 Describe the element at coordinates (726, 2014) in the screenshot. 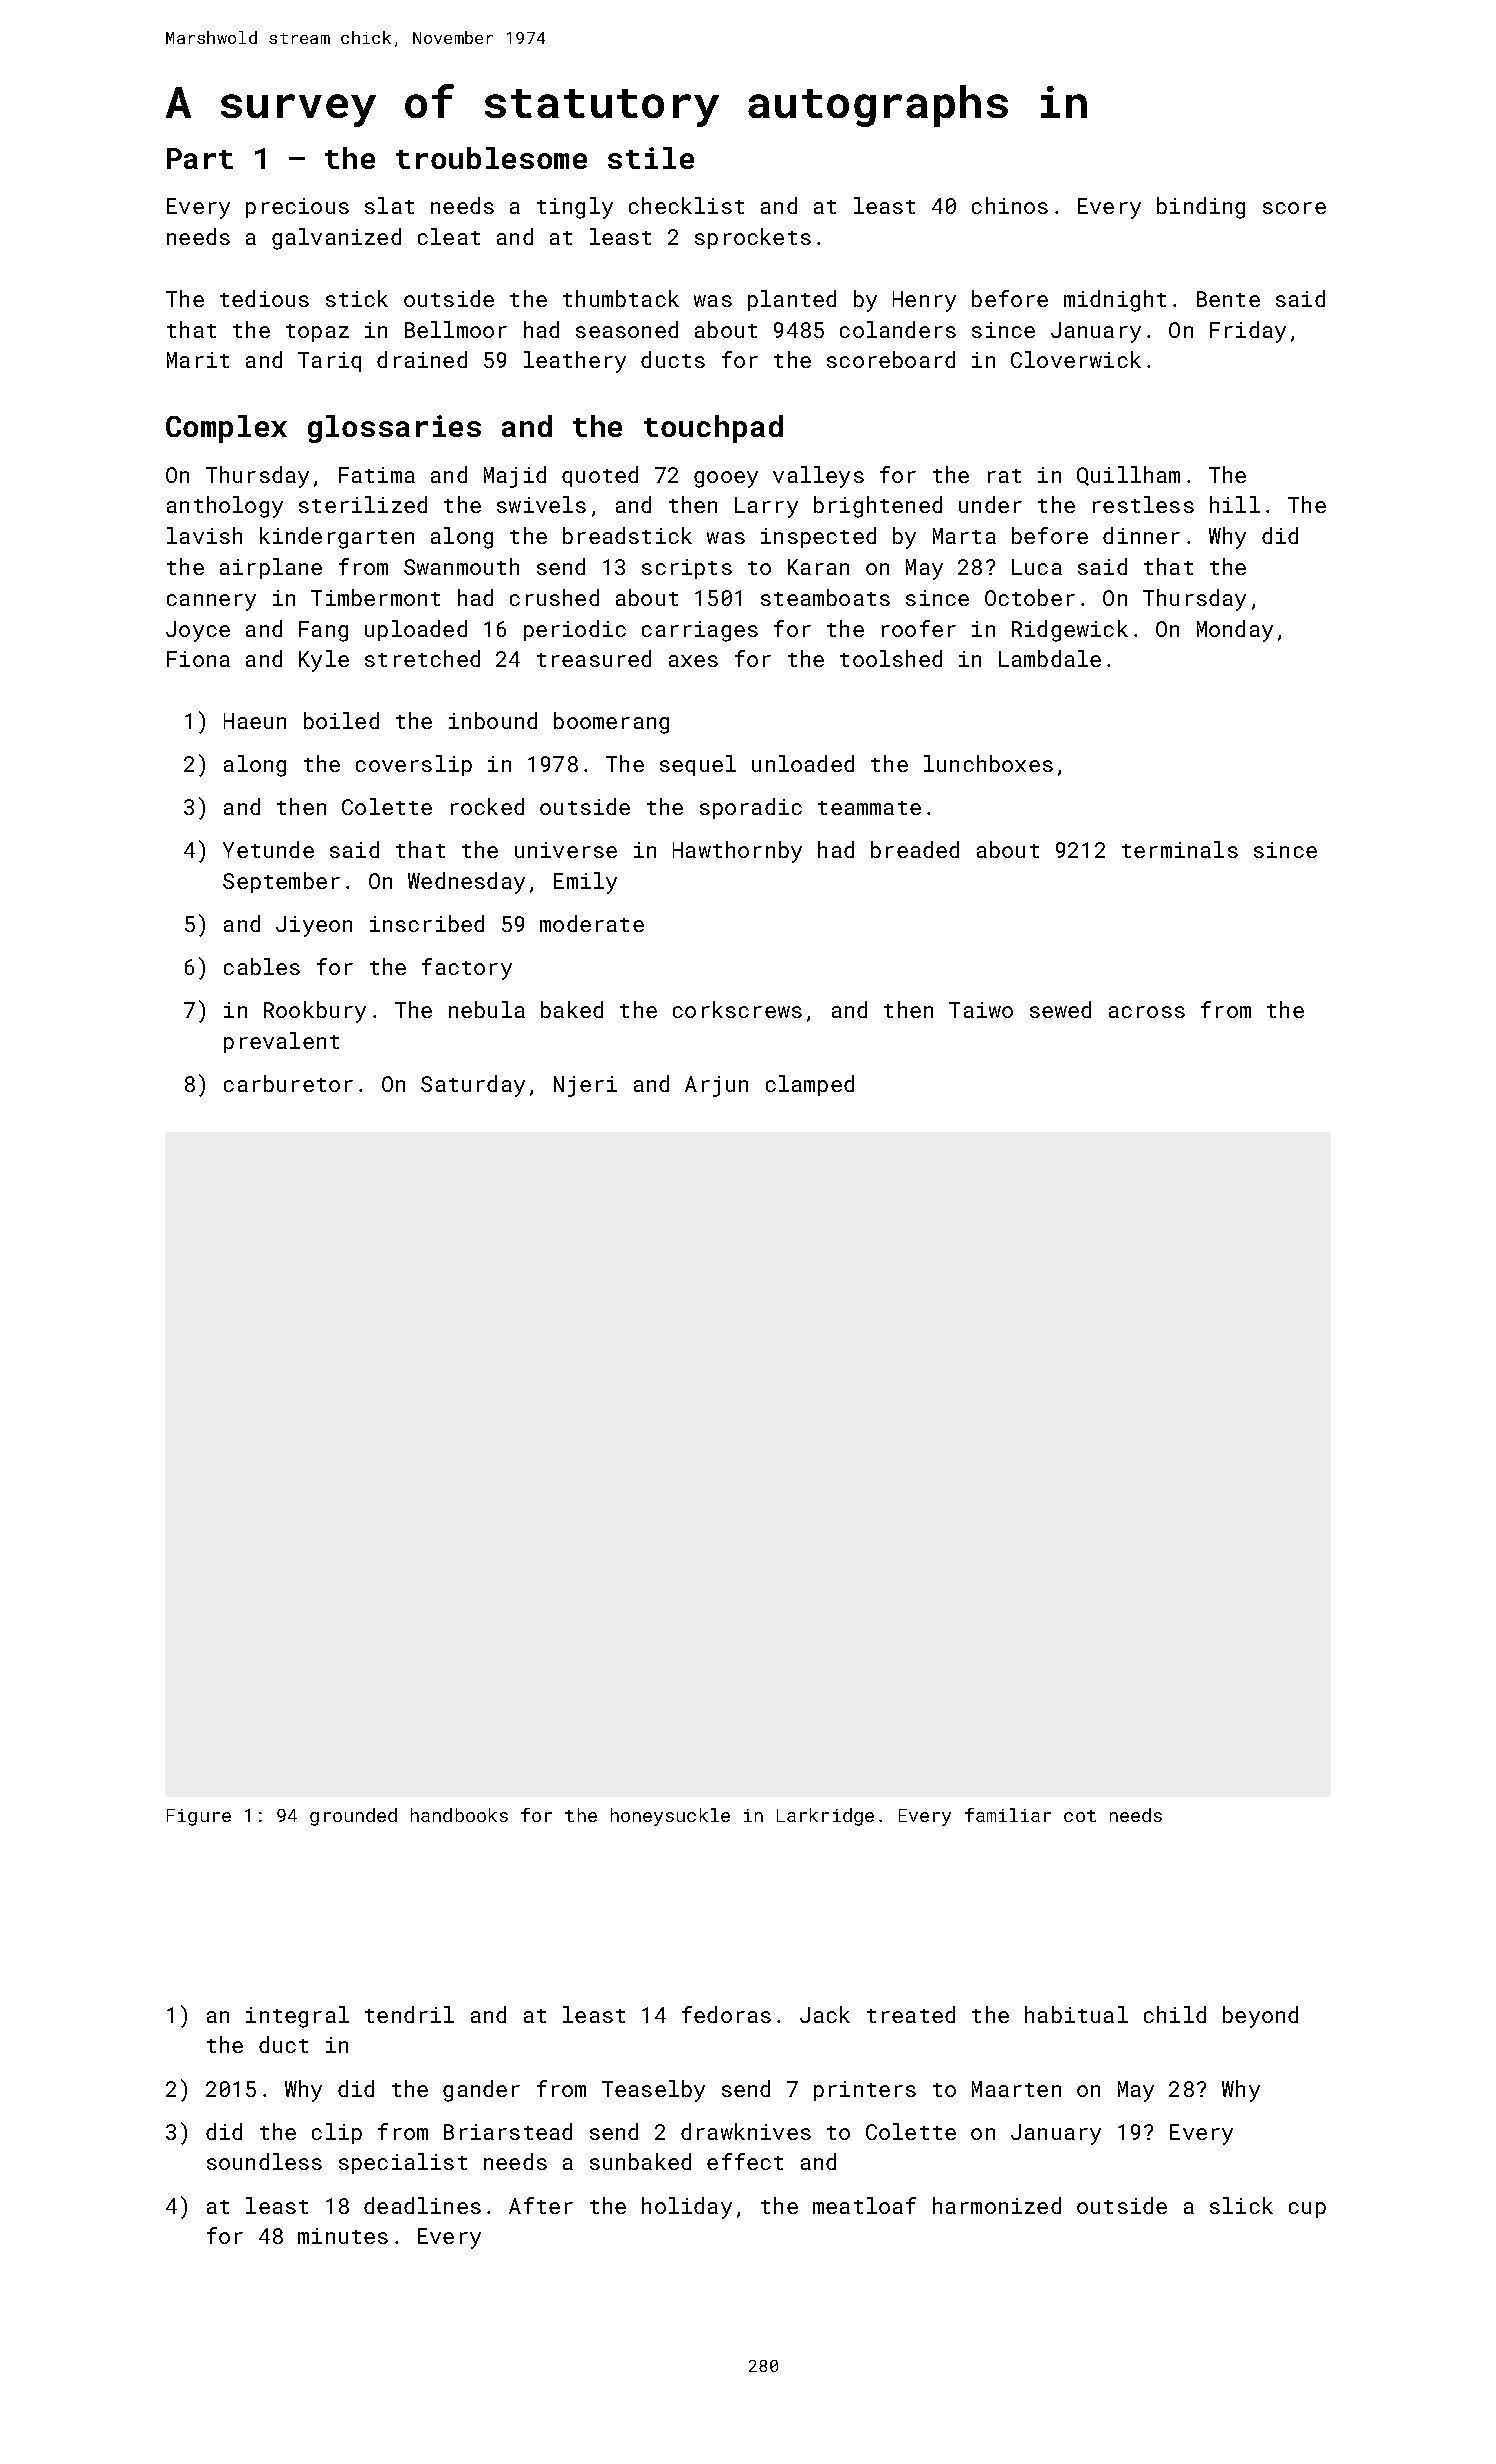

I see `fedoras` at that location.
